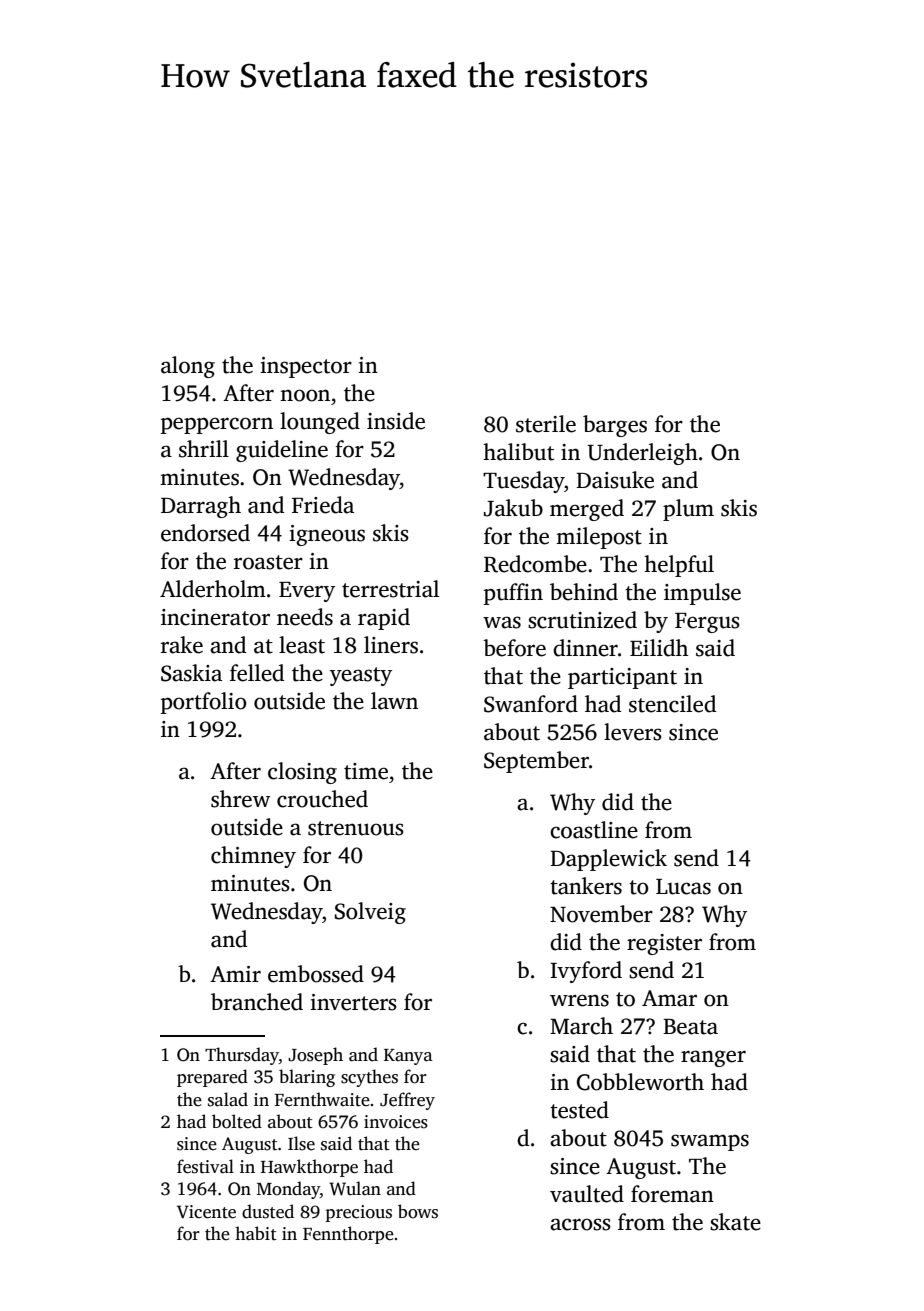 This image has width=924, height=1311. Describe the element at coordinates (257, 673) in the image. I see `felled` at that location.
